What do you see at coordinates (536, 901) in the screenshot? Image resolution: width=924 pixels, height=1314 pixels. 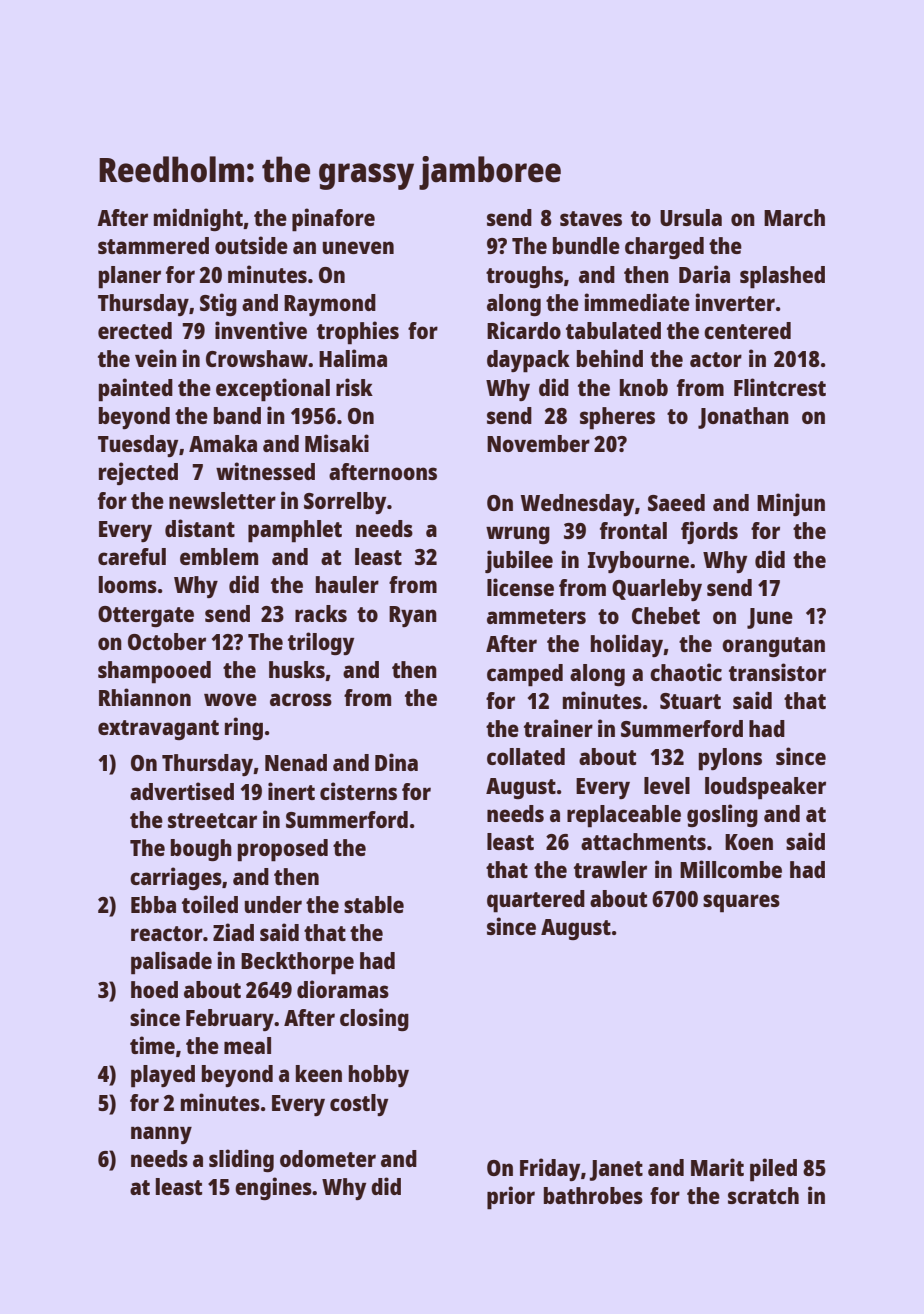 I see `quartered` at bounding box center [536, 901].
